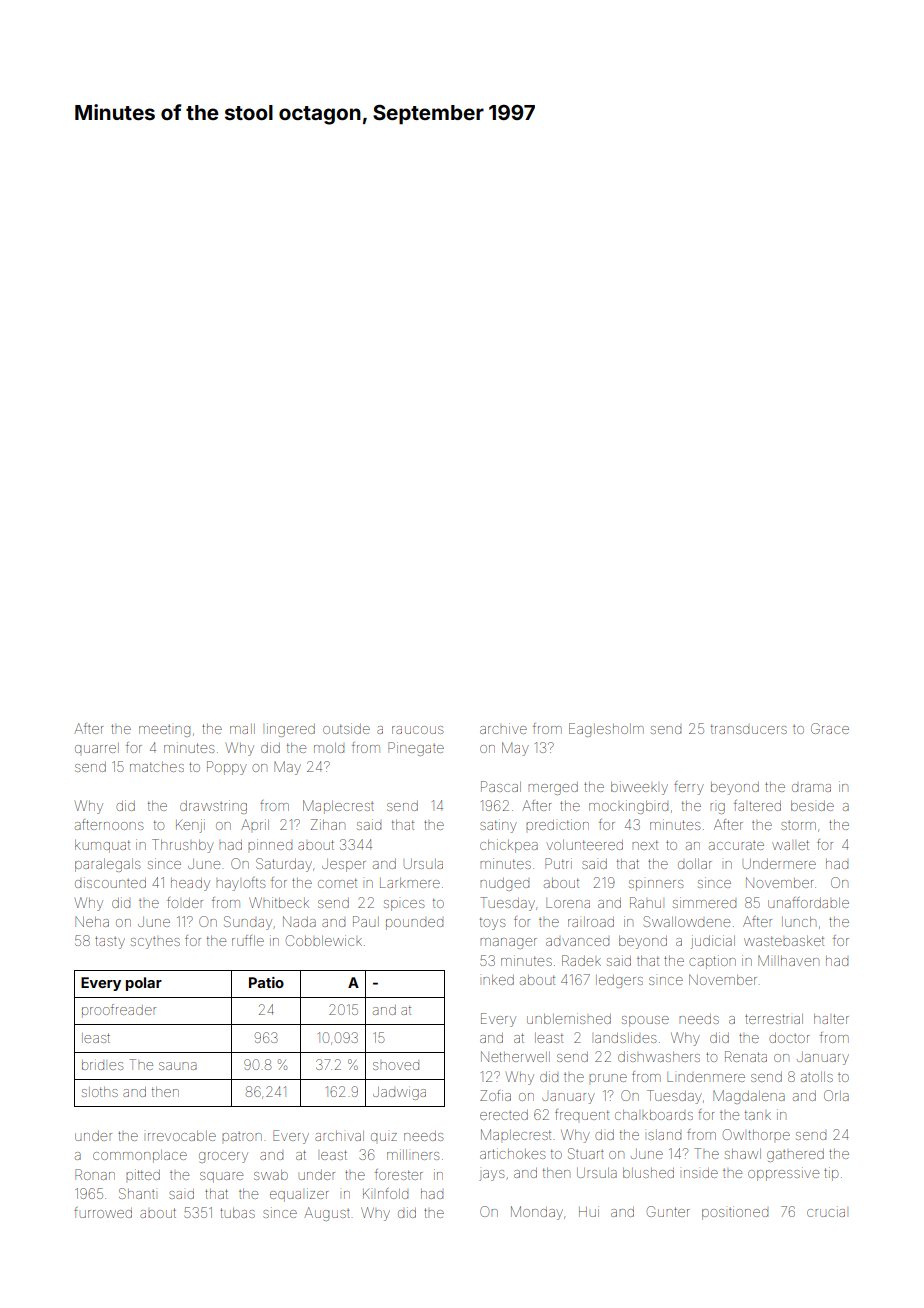 Image resolution: width=924 pixels, height=1308 pixels. What do you see at coordinates (95, 1174) in the image?
I see `Ronan` at bounding box center [95, 1174].
